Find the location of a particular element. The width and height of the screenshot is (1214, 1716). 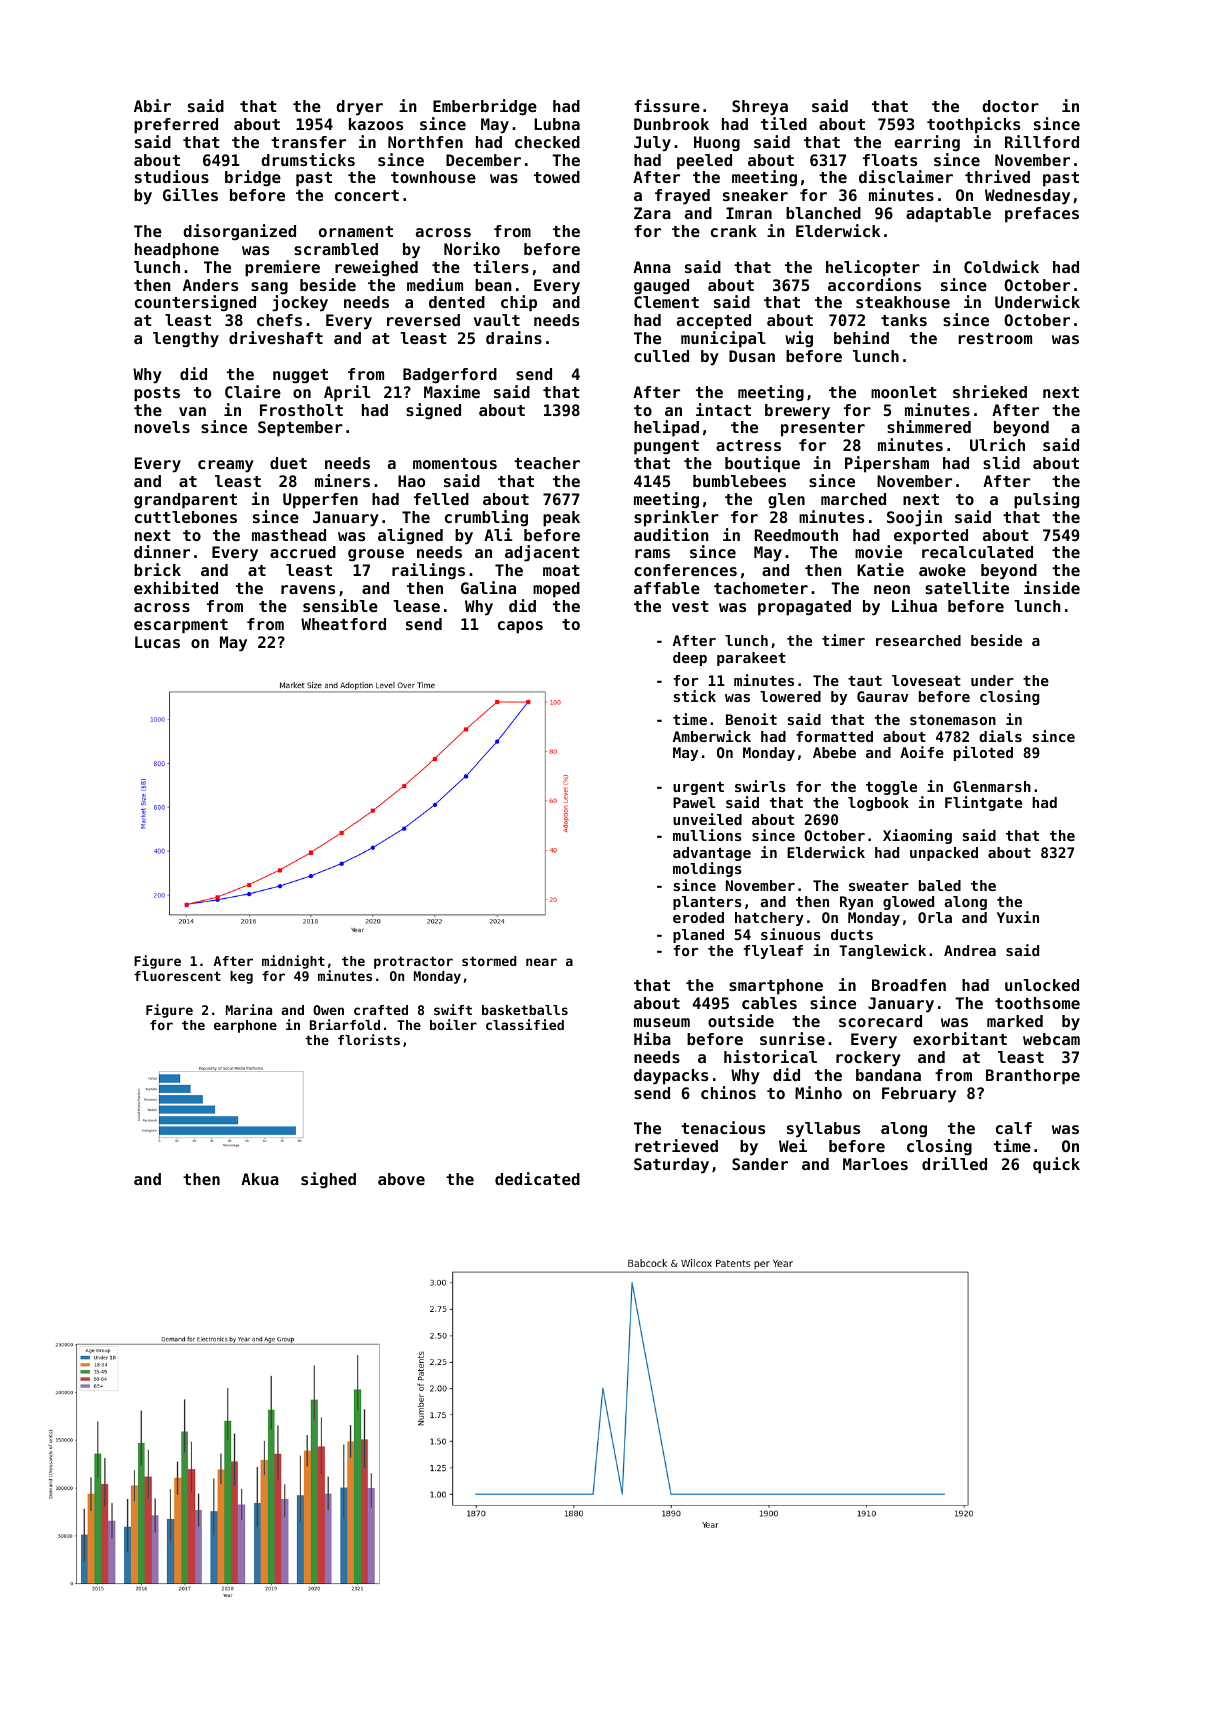

fissure is located at coordinates (667, 105).
